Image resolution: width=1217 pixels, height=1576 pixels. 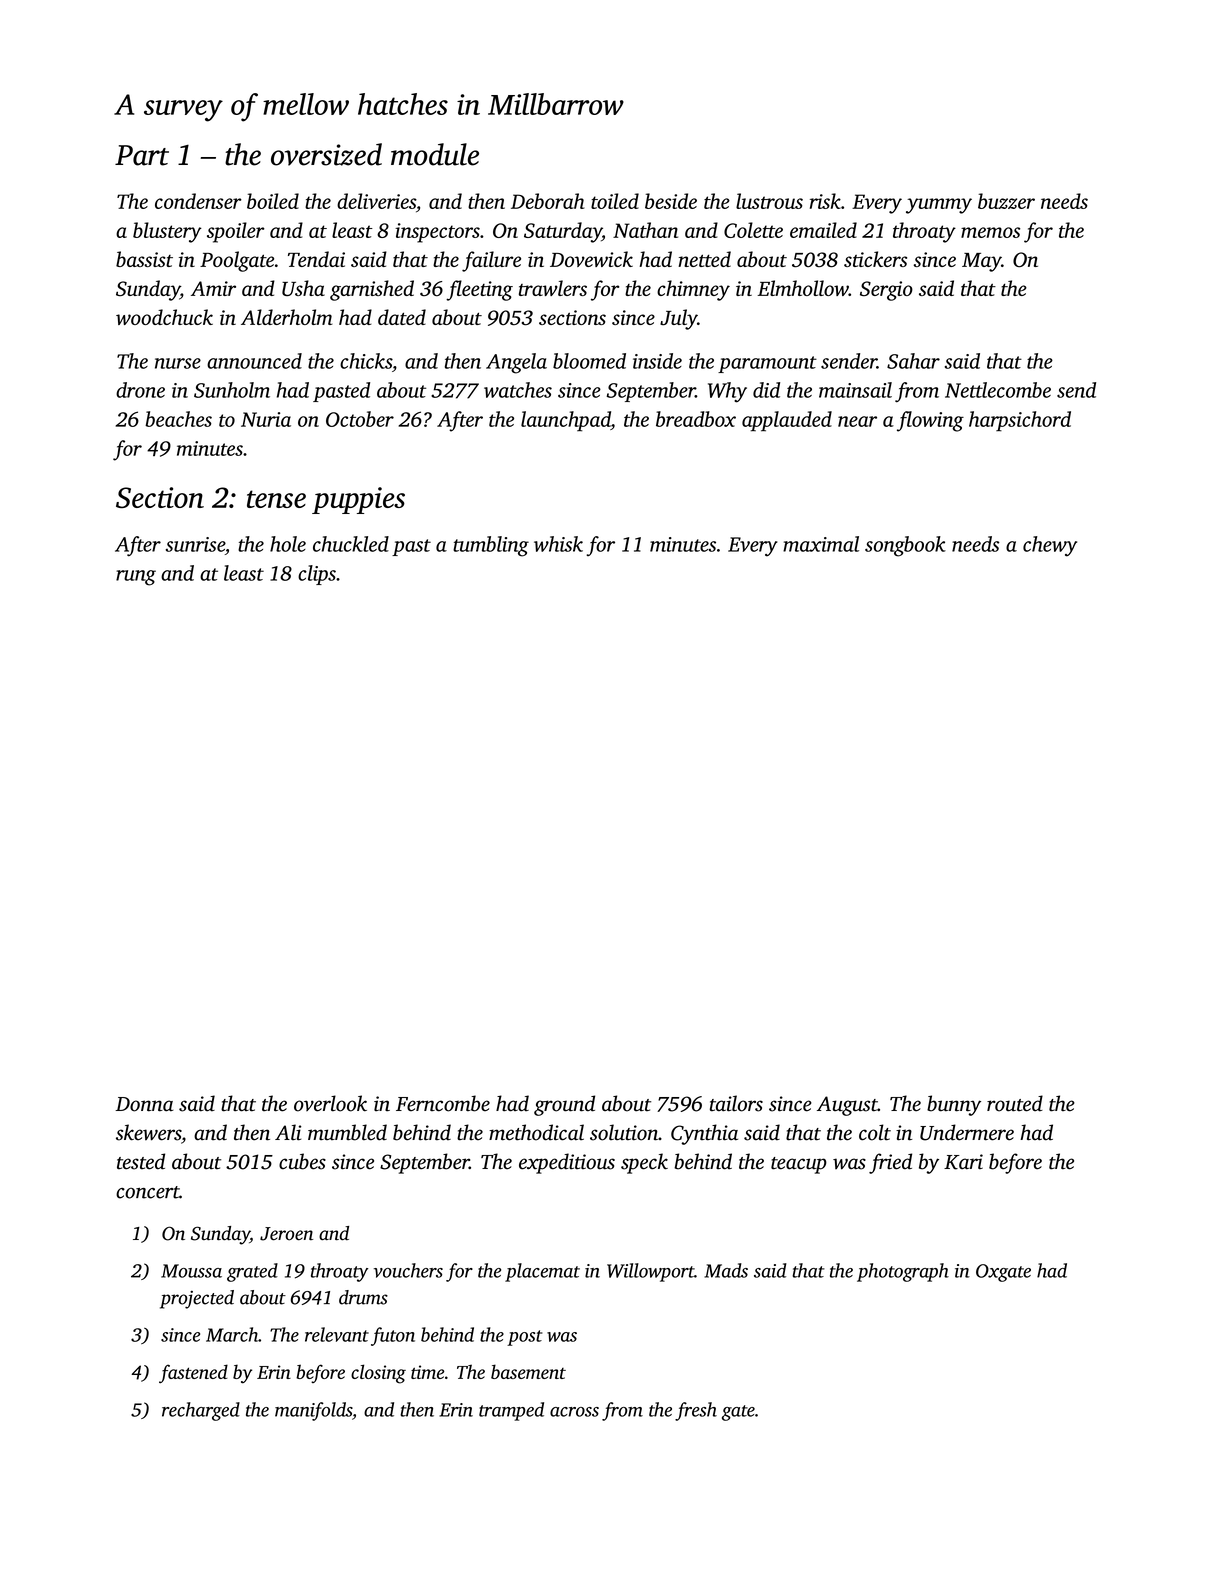 I want to click on sunrise, so click(x=195, y=544).
